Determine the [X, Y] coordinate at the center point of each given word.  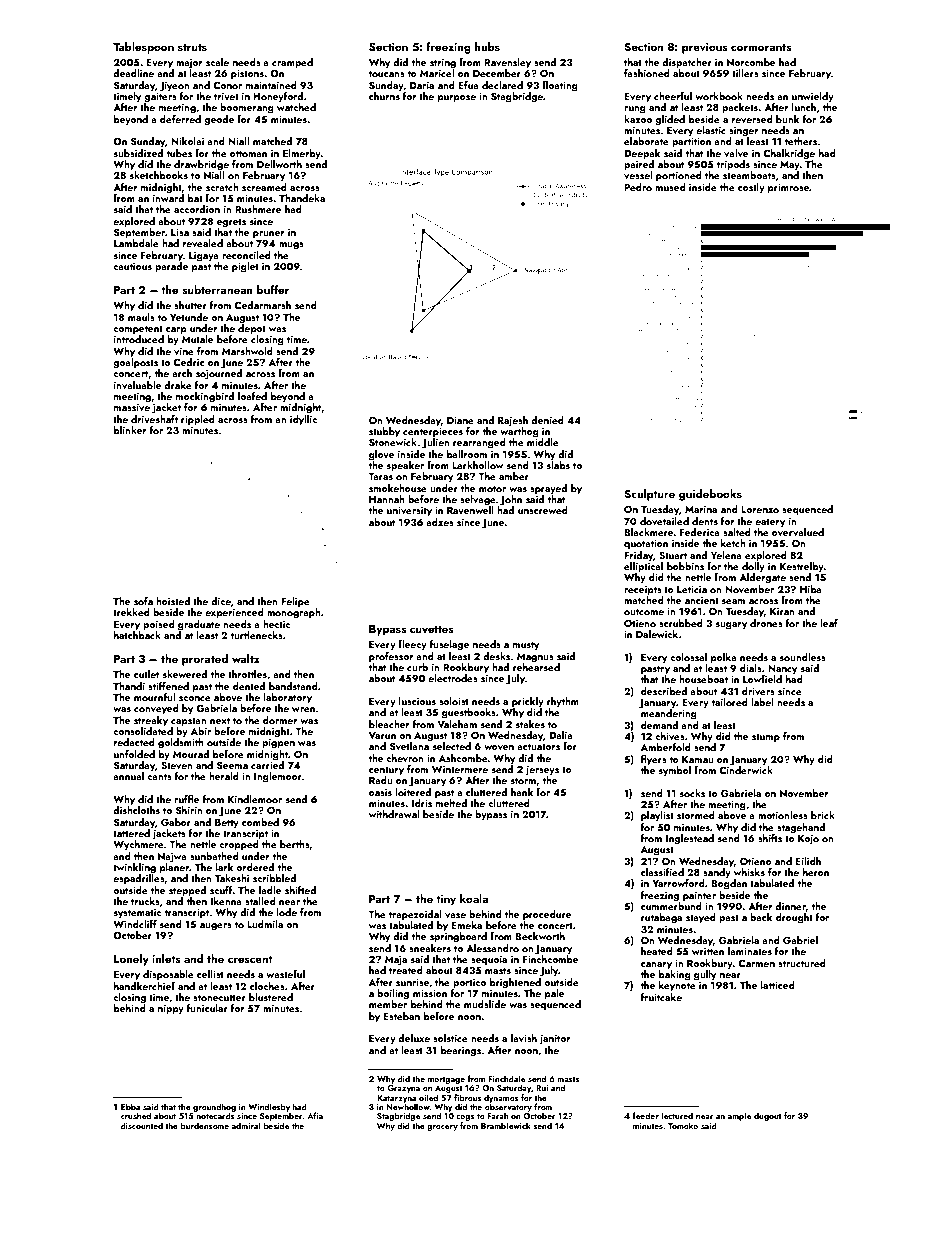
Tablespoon [143, 48]
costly [751, 188]
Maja [396, 961]
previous [705, 48]
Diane [460, 420]
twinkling [134, 868]
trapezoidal [415, 915]
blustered [271, 997]
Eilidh [808, 861]
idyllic [303, 420]
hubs [487, 46]
